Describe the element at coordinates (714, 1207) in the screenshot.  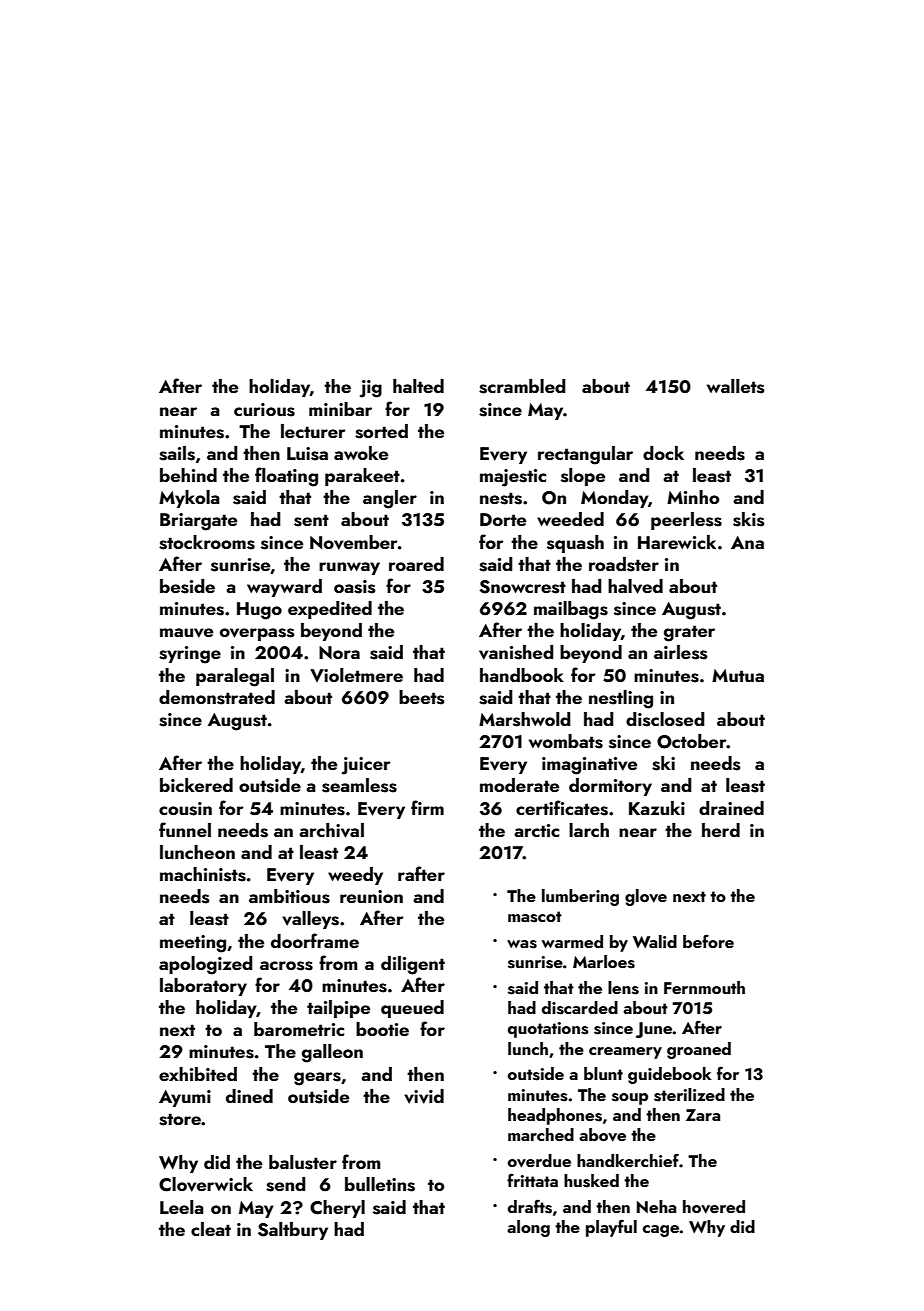
I see `hovered` at that location.
